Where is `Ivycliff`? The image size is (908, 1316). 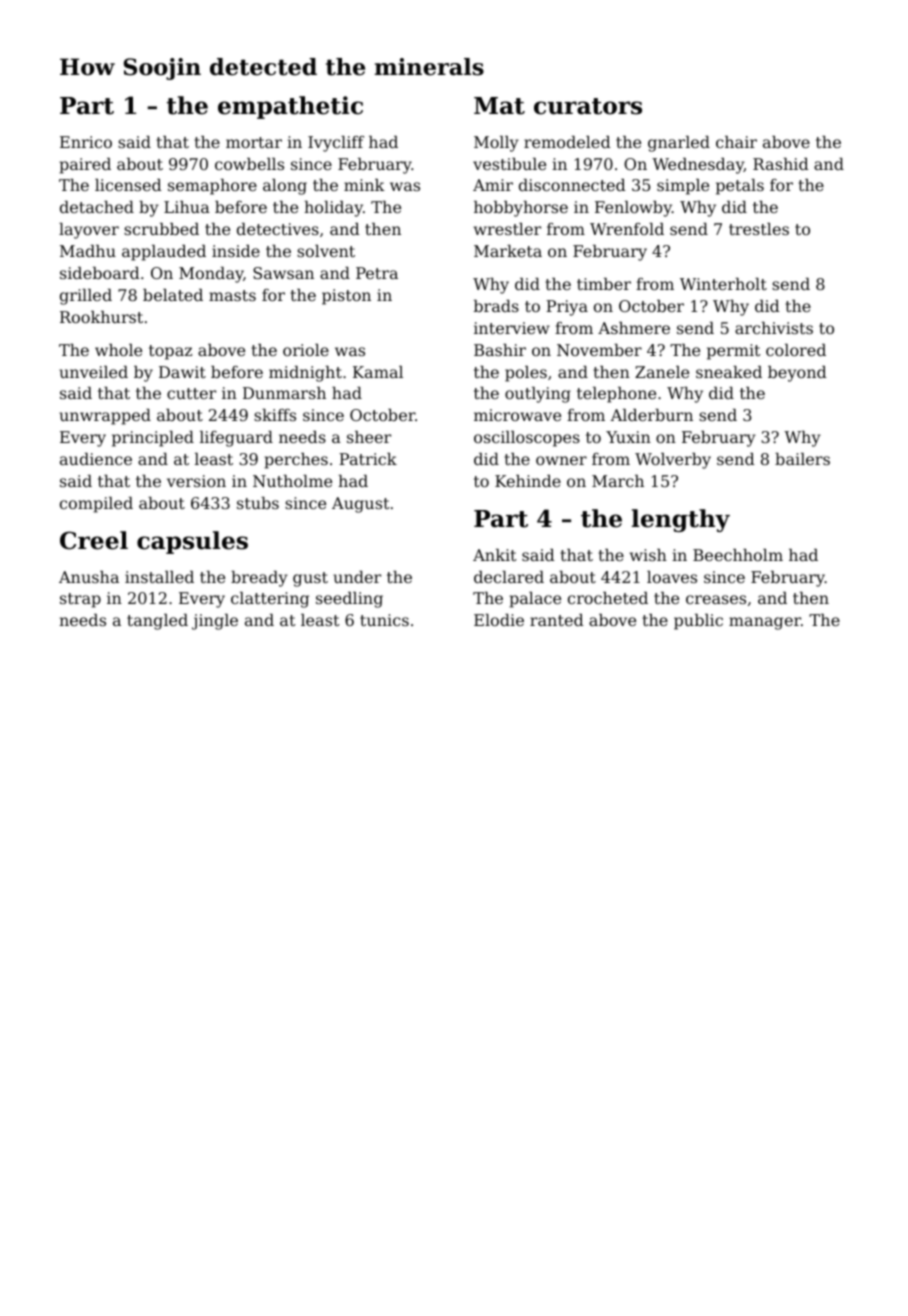 Ivycliff is located at coordinates (336, 144).
